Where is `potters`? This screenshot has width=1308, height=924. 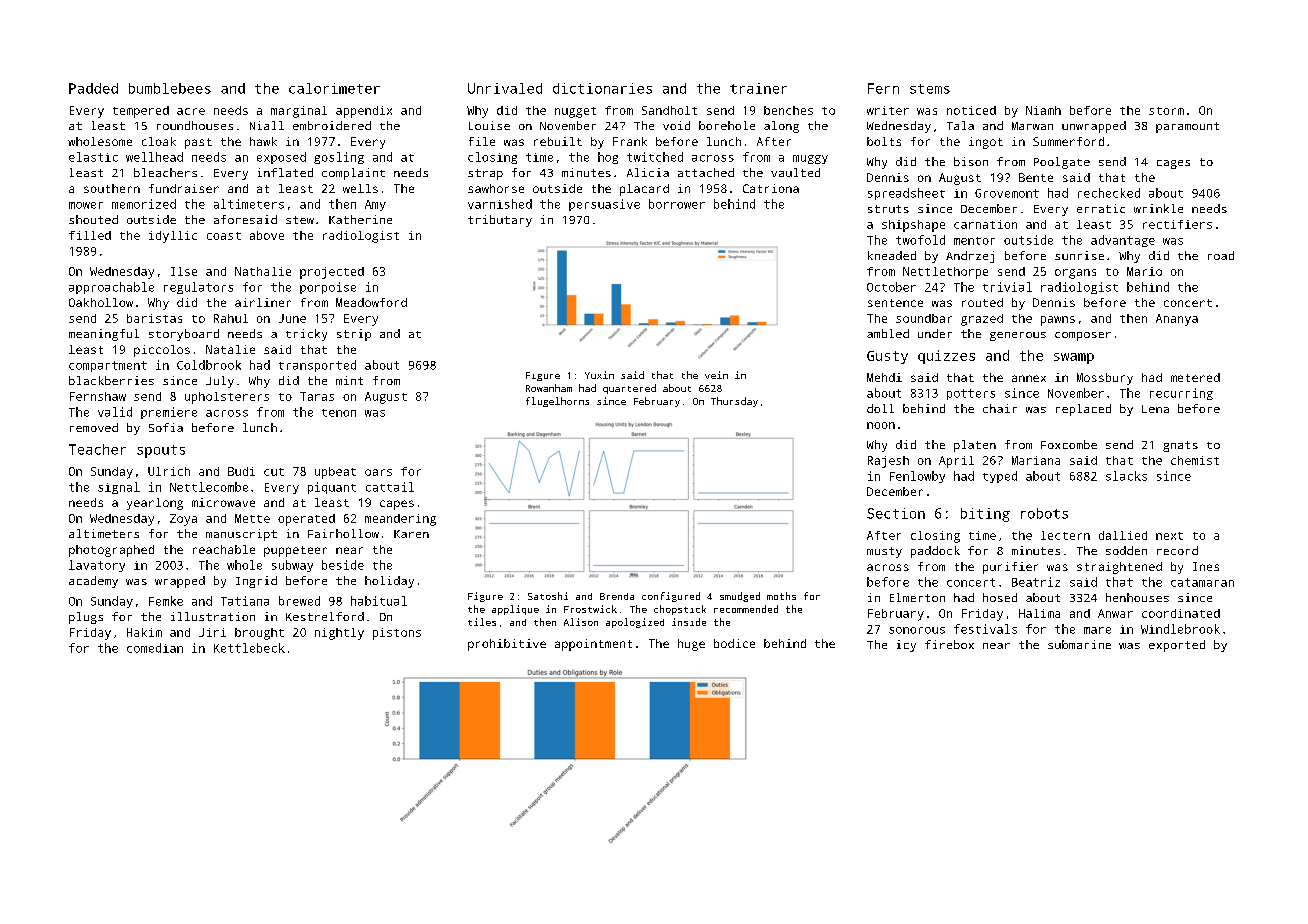
potters is located at coordinates (971, 394).
